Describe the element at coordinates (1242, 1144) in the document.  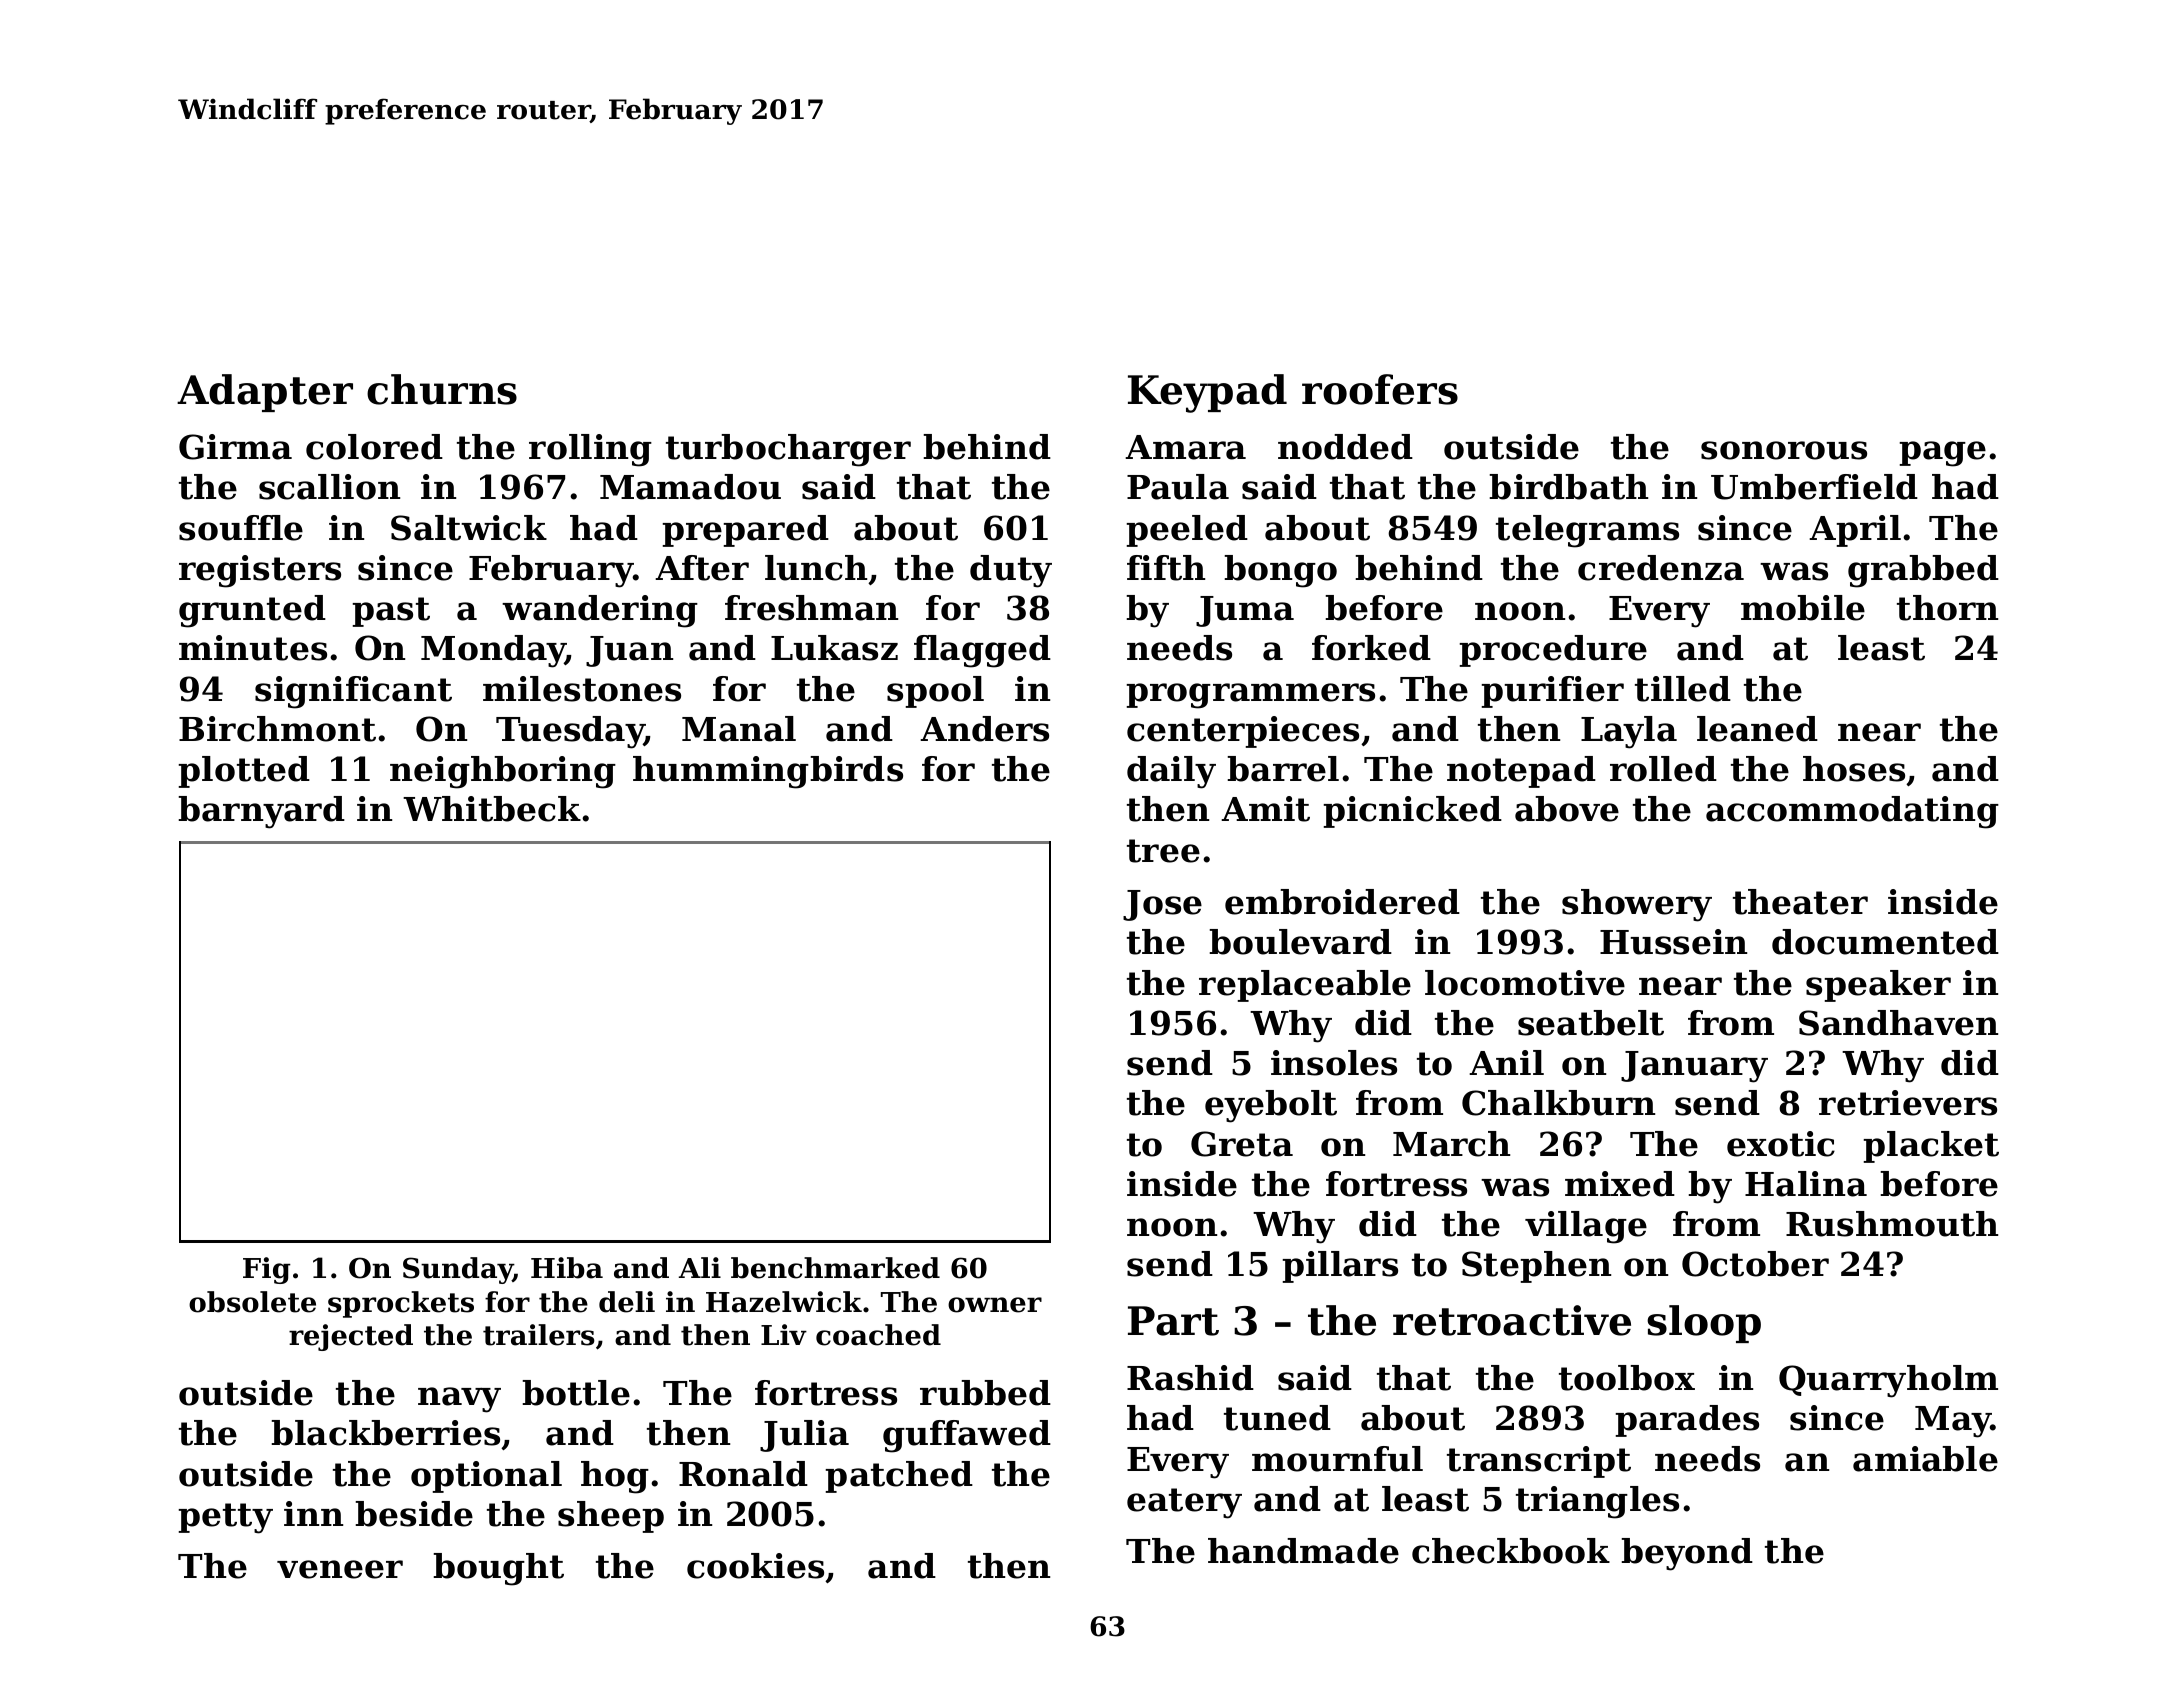
I see `Greta` at that location.
